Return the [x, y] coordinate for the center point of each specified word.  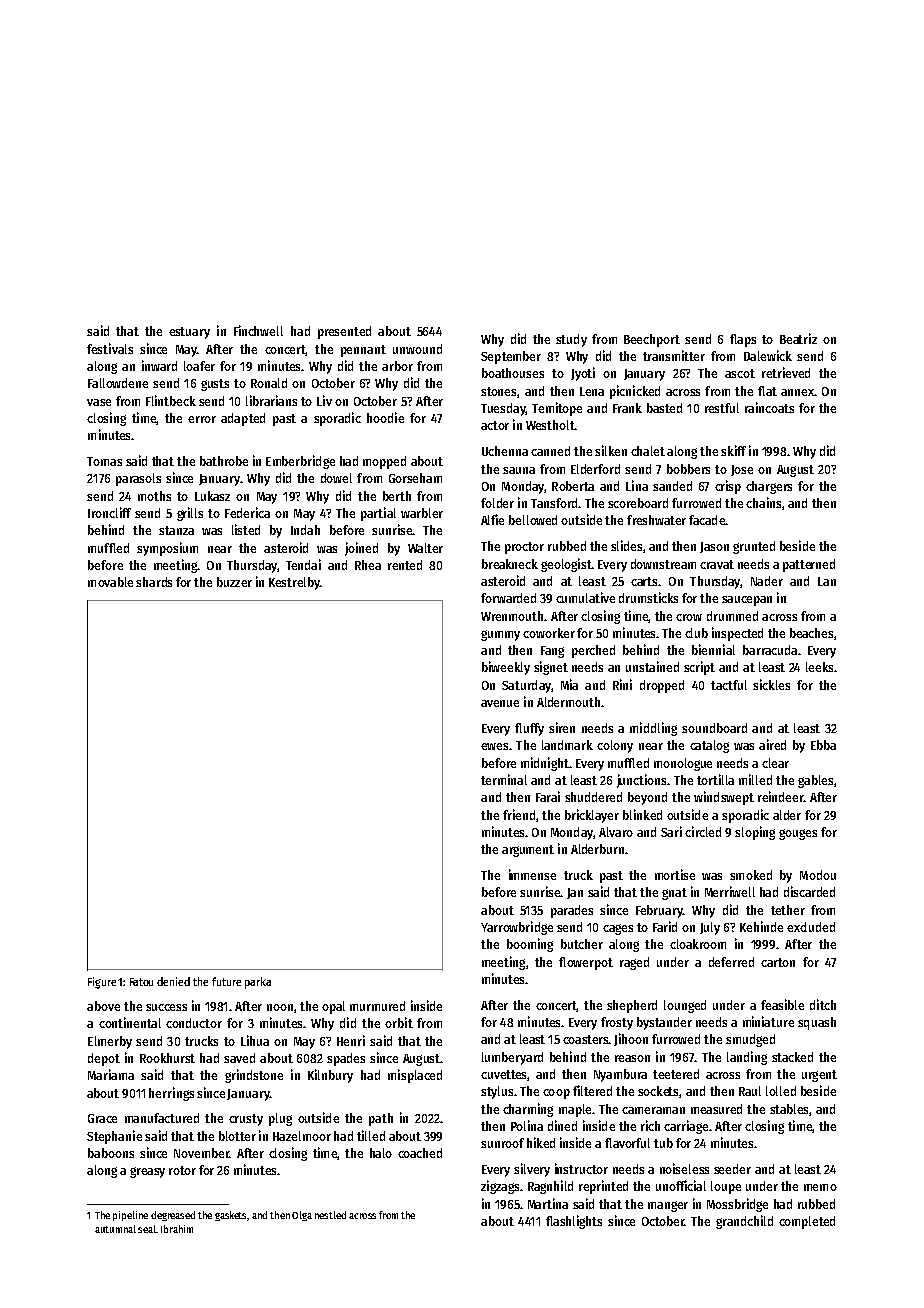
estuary [189, 333]
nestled [330, 1215]
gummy [500, 635]
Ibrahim [177, 1229]
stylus [497, 1092]
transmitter [674, 355]
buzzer [234, 582]
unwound [417, 349]
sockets [658, 1091]
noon [280, 1007]
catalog [709, 746]
